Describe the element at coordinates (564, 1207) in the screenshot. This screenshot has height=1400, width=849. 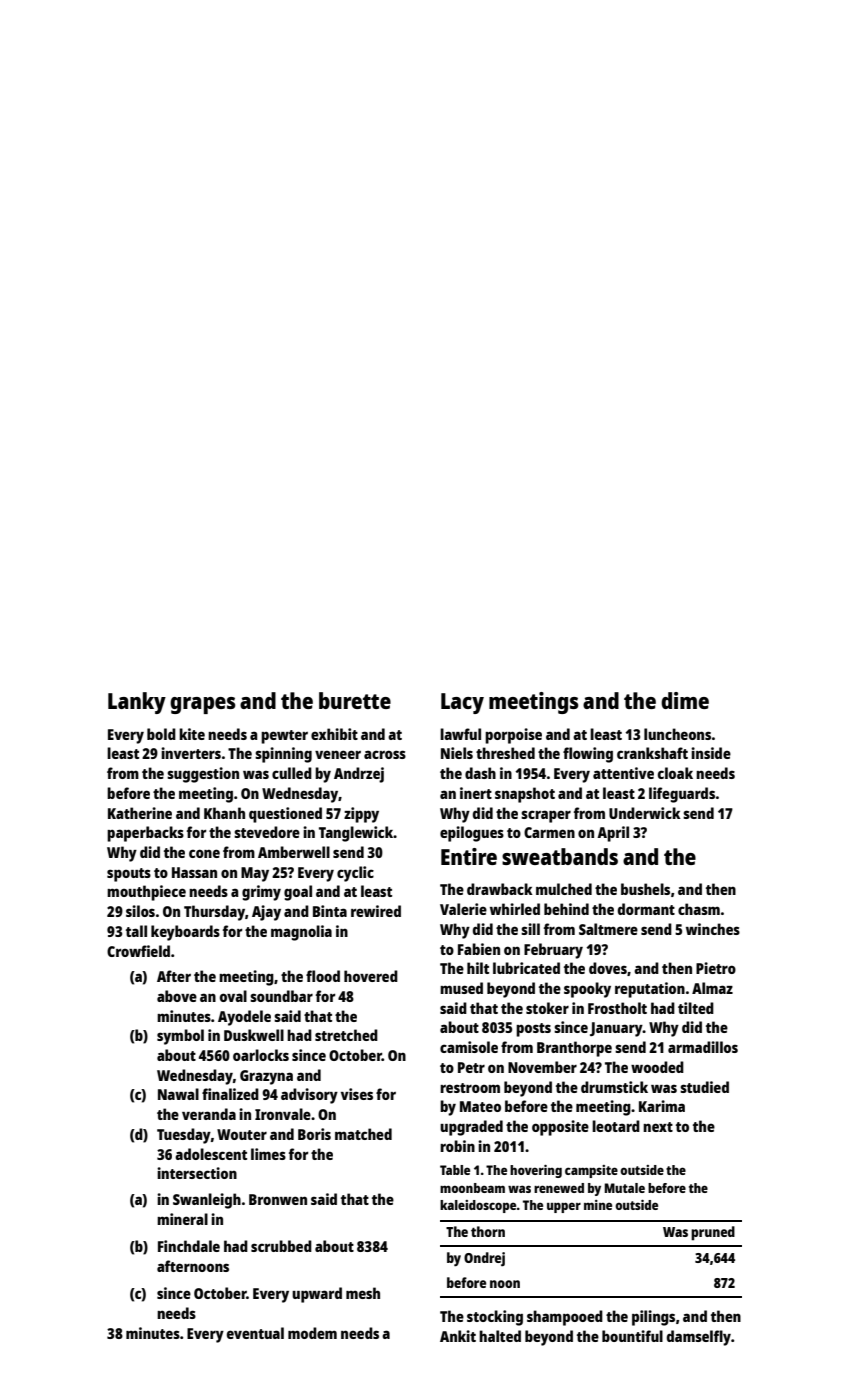
I see `upper` at that location.
